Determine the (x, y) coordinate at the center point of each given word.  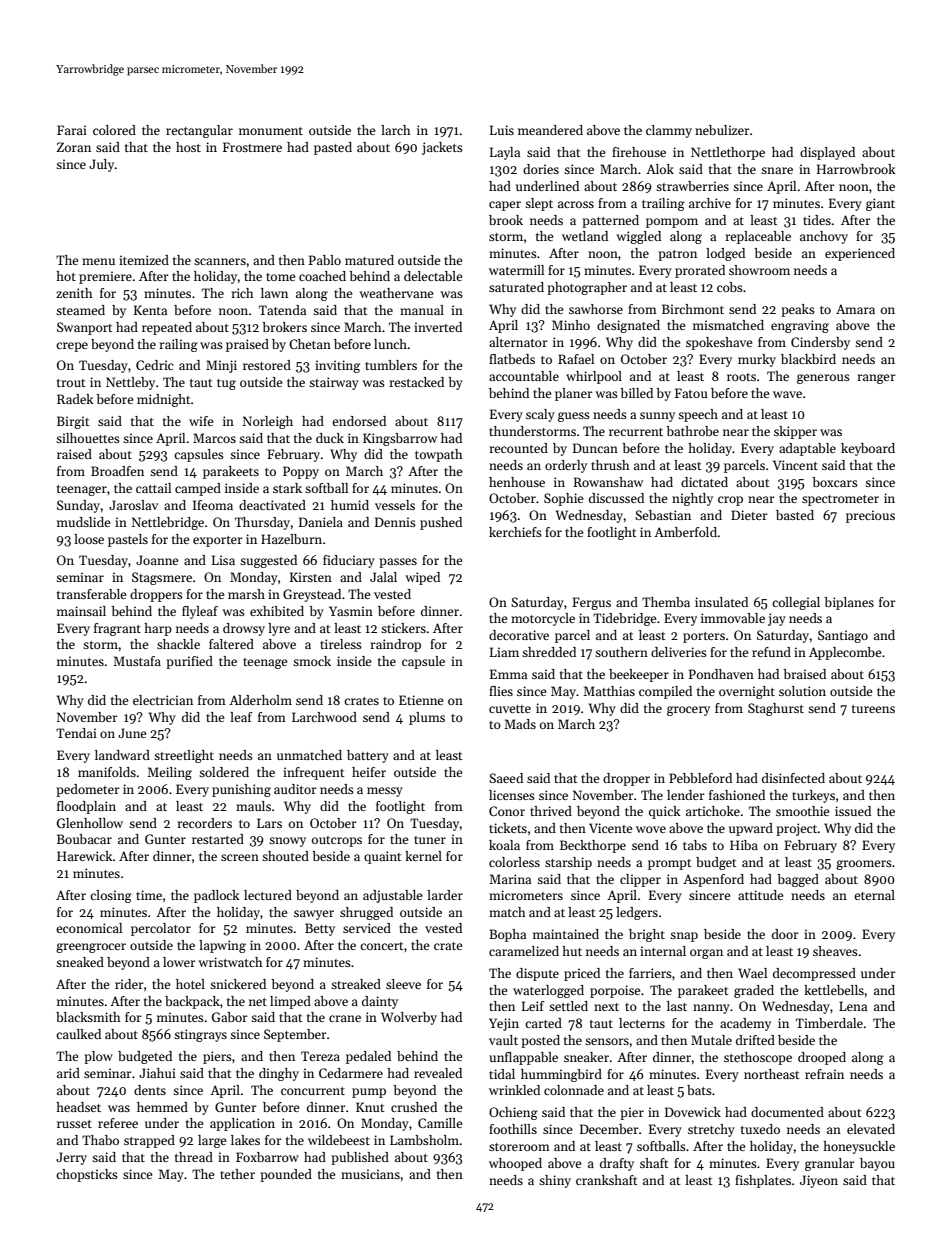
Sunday (78, 506)
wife (201, 421)
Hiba (744, 845)
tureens (873, 709)
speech (698, 415)
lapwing (222, 946)
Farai (72, 130)
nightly (692, 499)
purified (189, 662)
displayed (827, 153)
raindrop (395, 645)
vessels (395, 505)
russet (74, 1124)
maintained (566, 934)
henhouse (517, 482)
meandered (550, 130)
